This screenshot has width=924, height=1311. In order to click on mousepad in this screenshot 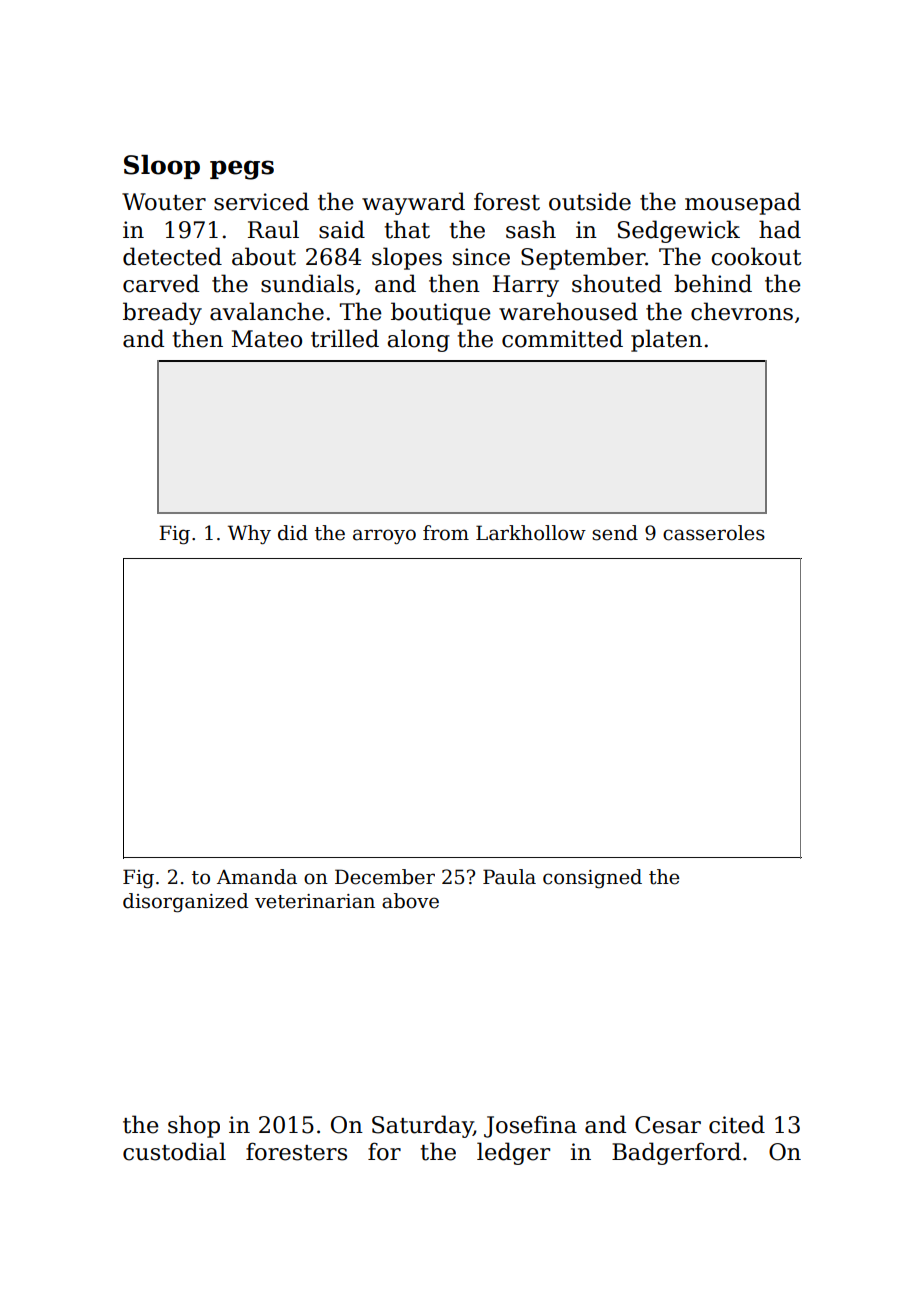, I will do `click(743, 203)`.
